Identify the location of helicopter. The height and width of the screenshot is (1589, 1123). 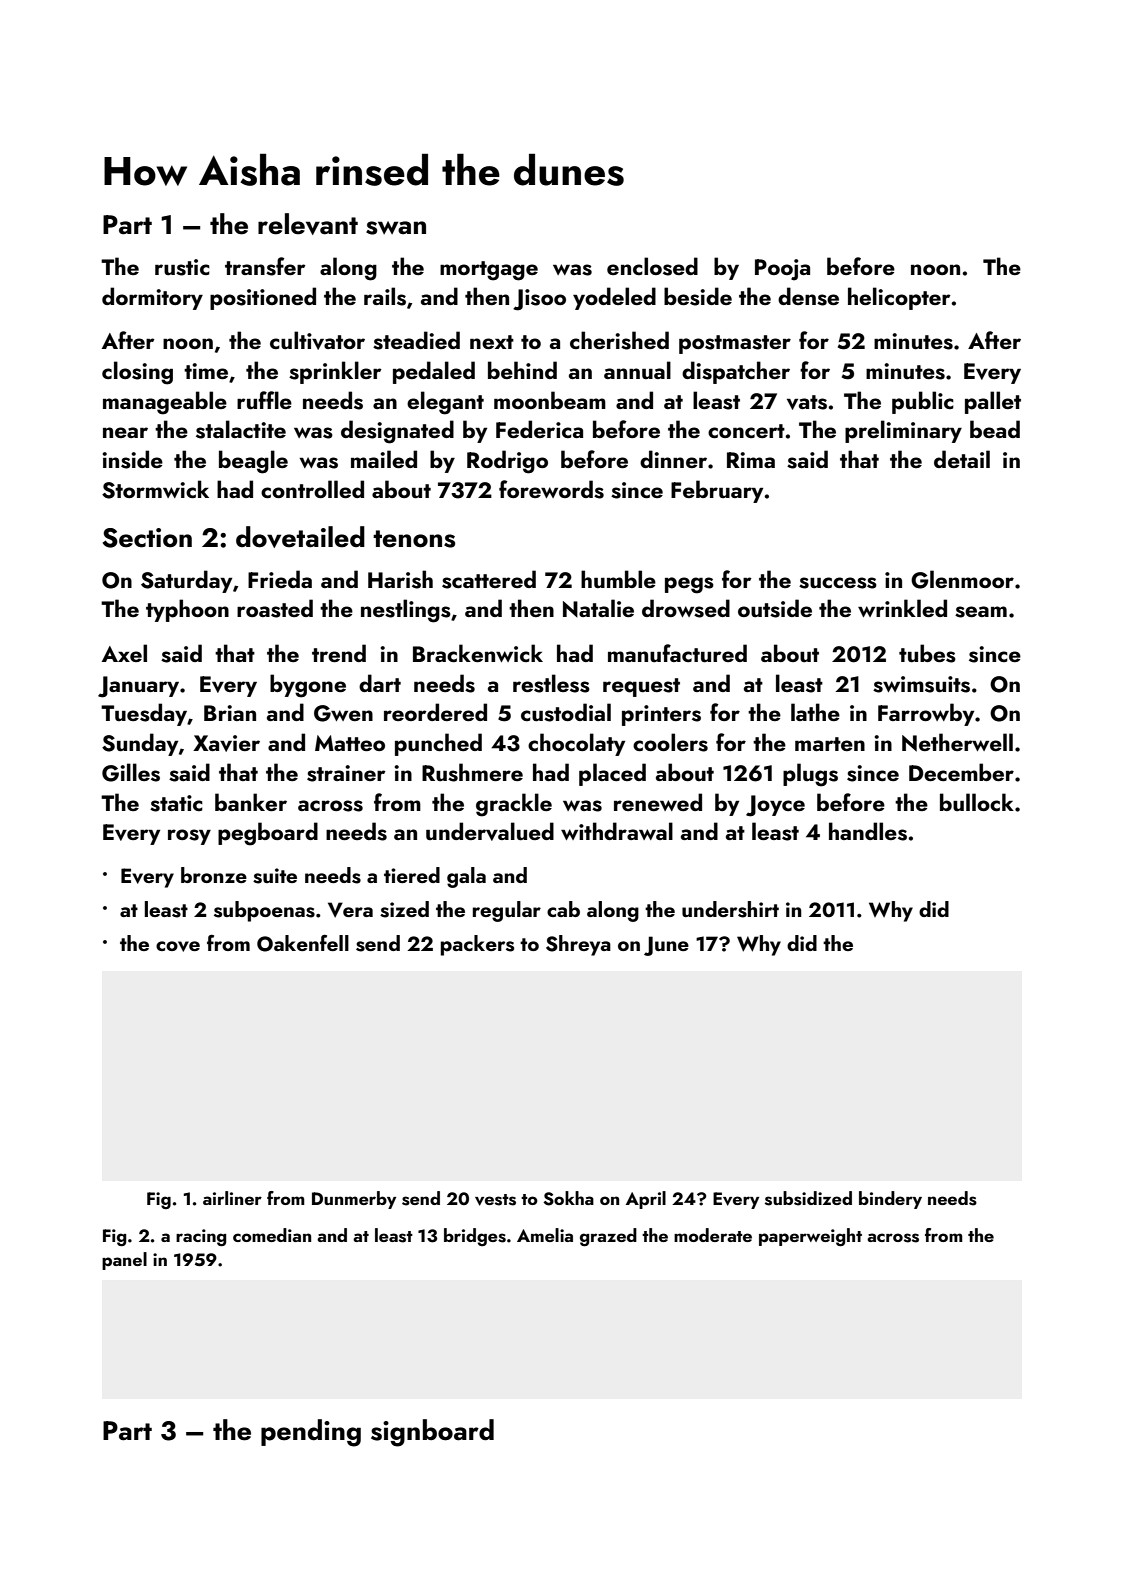
(899, 298).
